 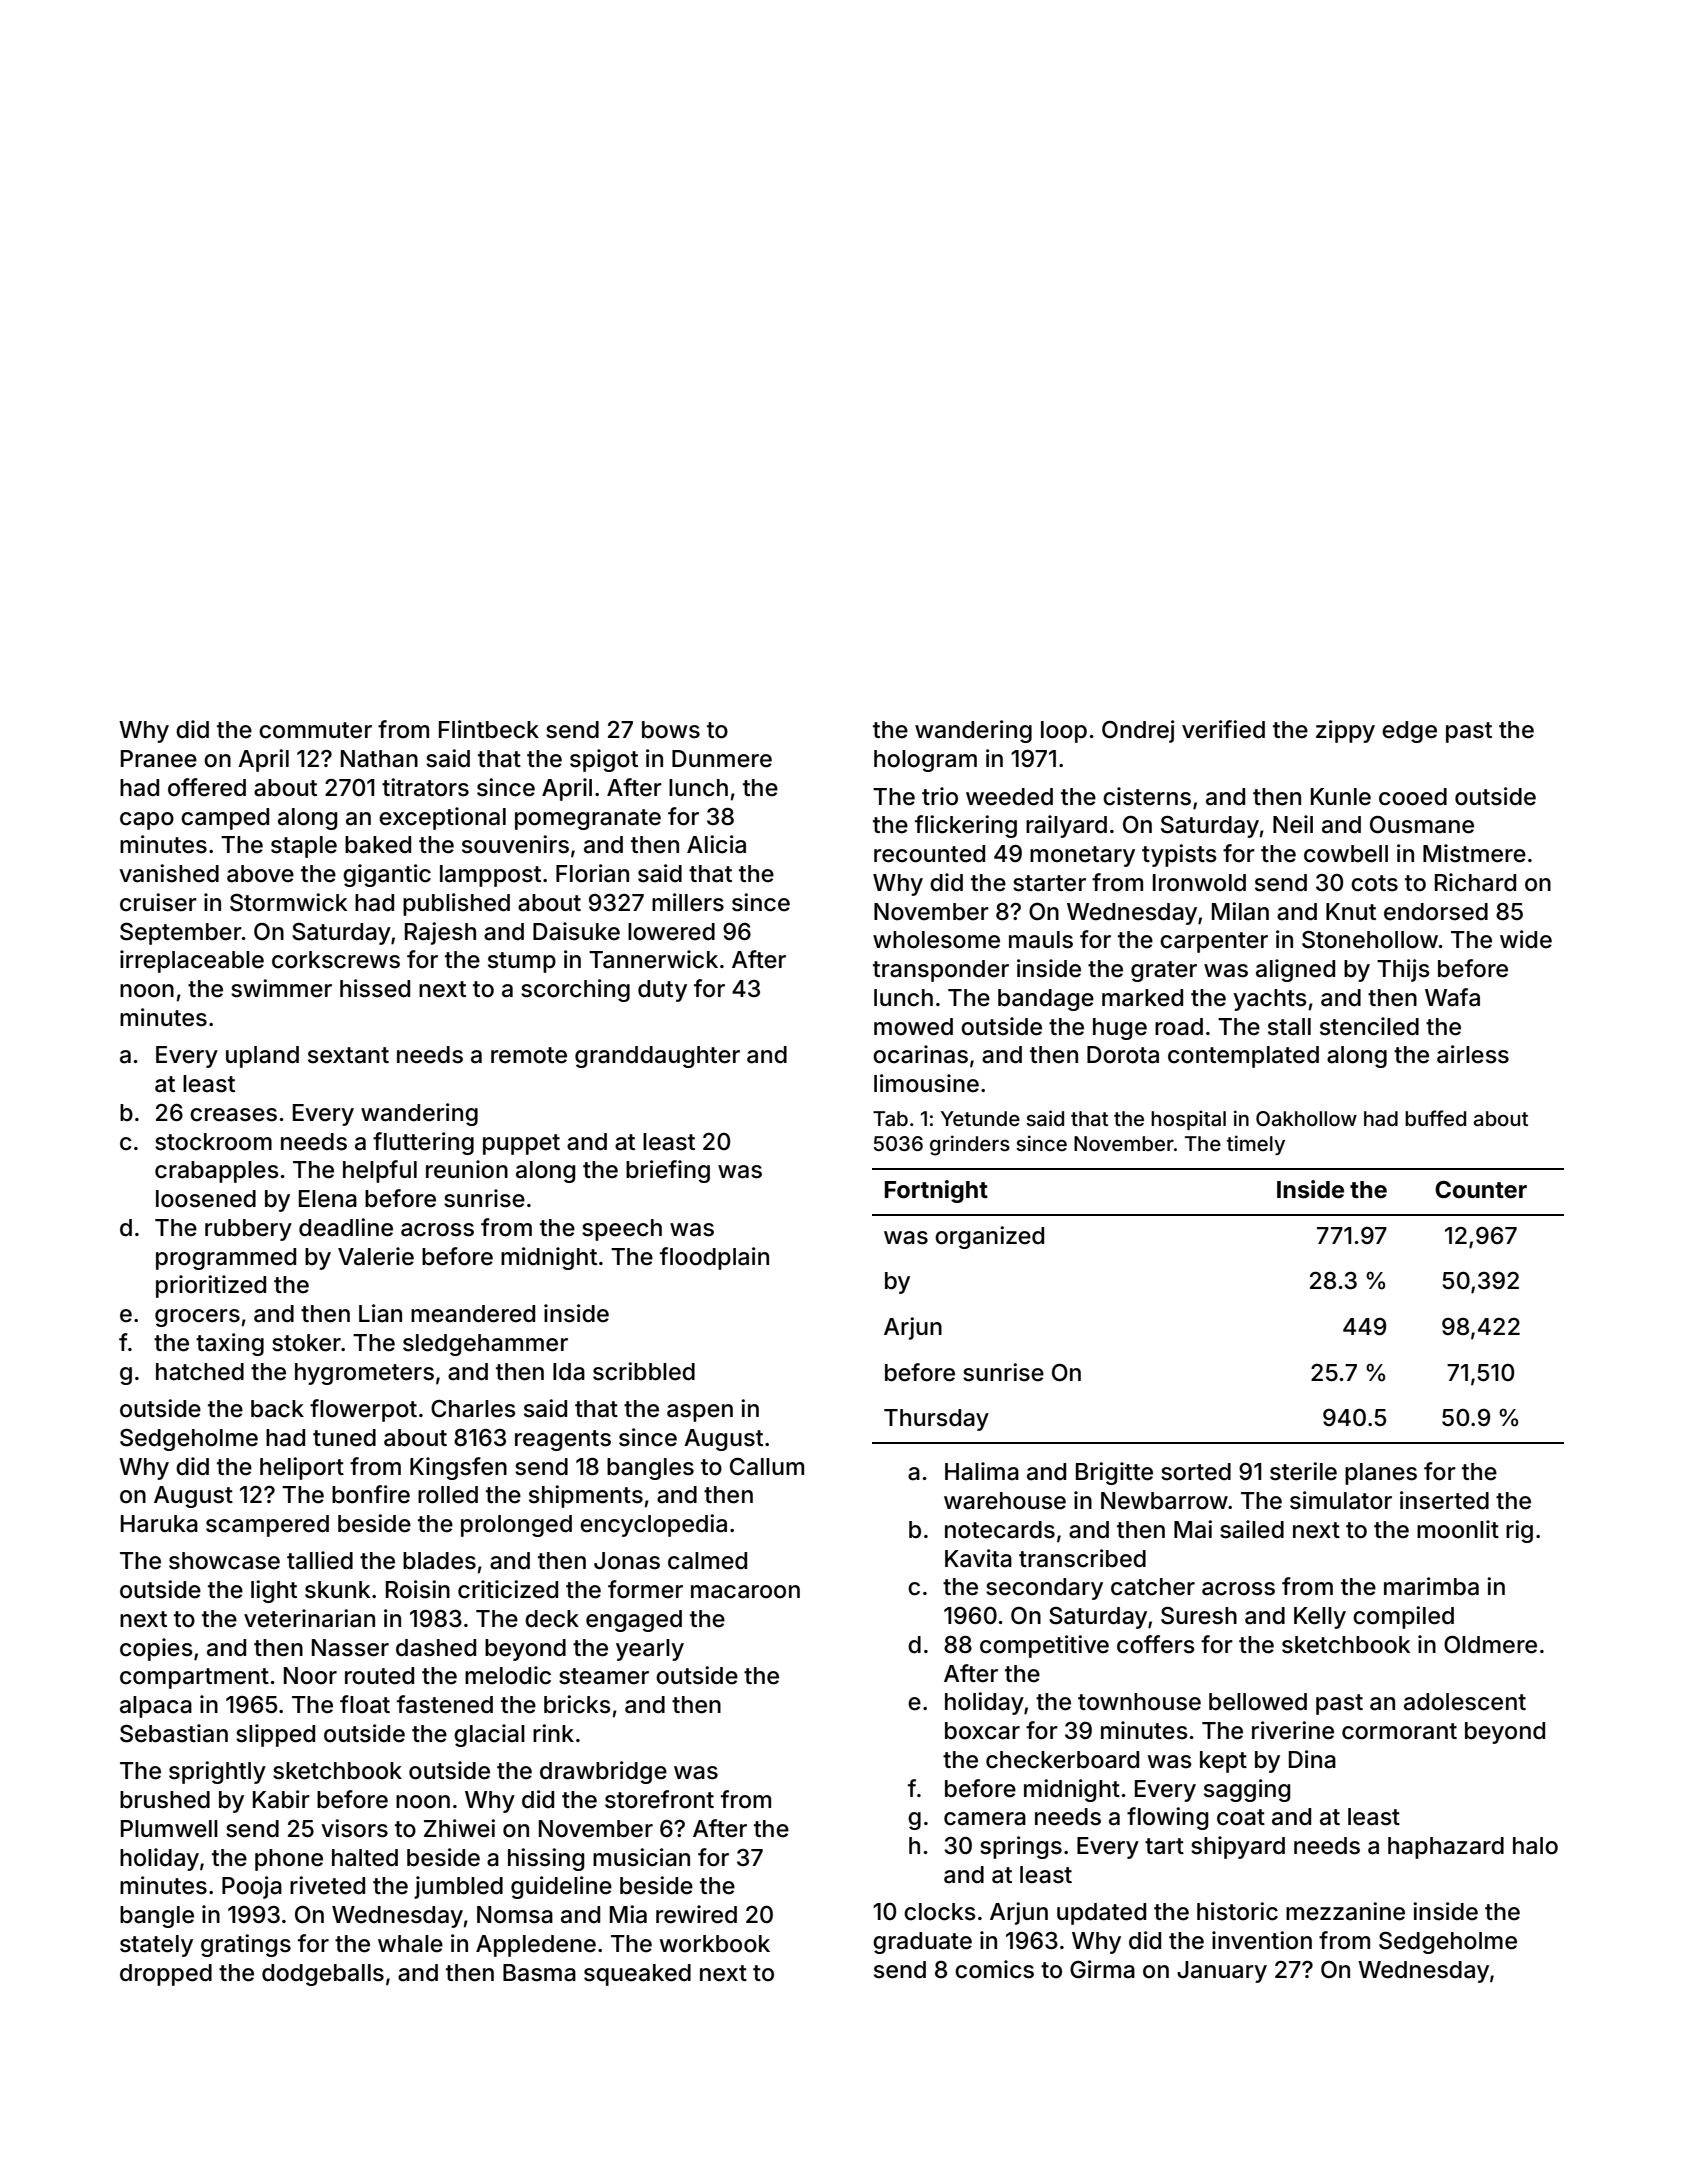 What do you see at coordinates (653, 959) in the image?
I see `Tannerwick` at bounding box center [653, 959].
